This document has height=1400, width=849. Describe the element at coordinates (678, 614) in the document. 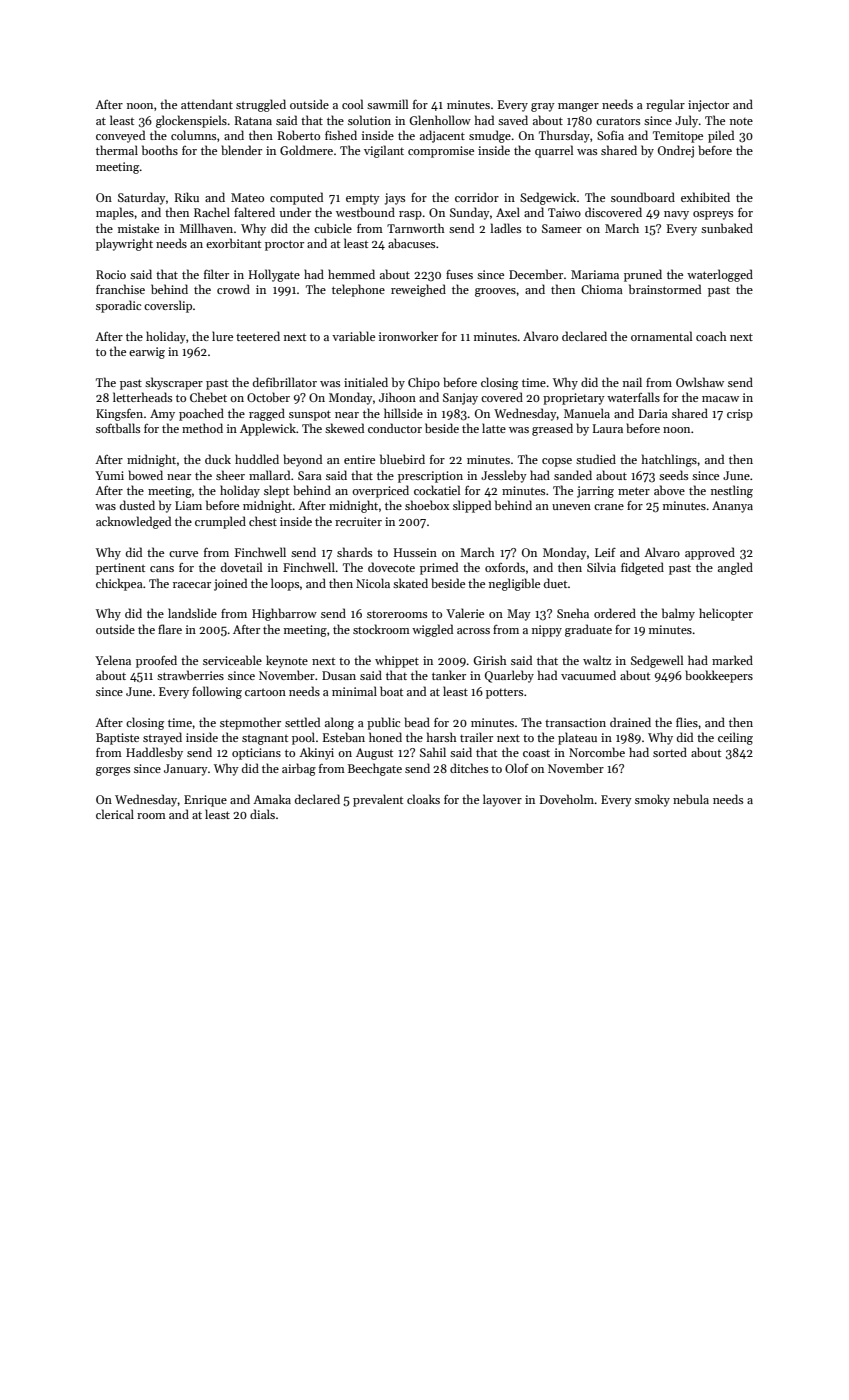

I see `balmy` at that location.
